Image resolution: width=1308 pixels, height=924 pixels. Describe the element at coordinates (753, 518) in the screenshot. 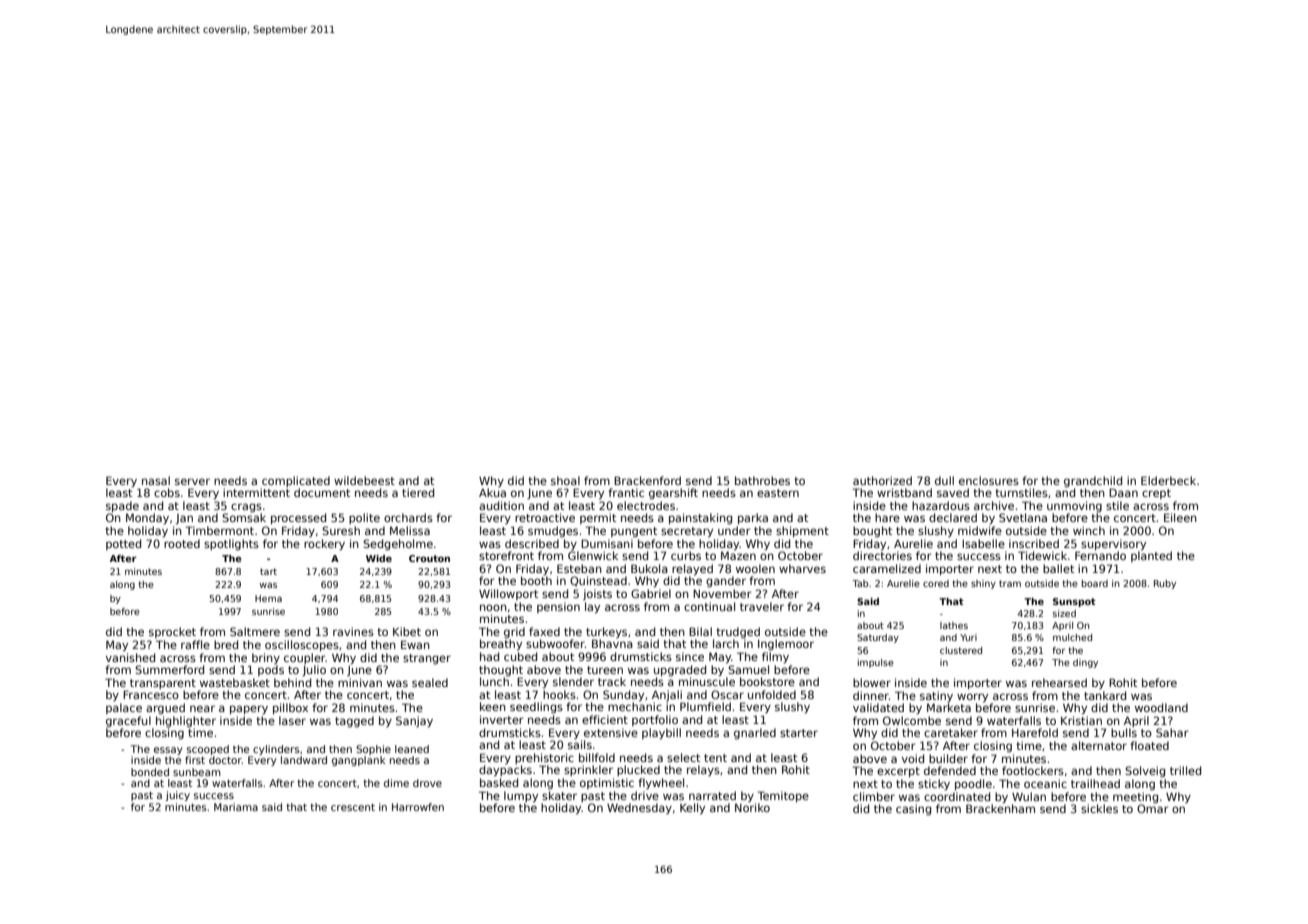

I see `parka` at that location.
